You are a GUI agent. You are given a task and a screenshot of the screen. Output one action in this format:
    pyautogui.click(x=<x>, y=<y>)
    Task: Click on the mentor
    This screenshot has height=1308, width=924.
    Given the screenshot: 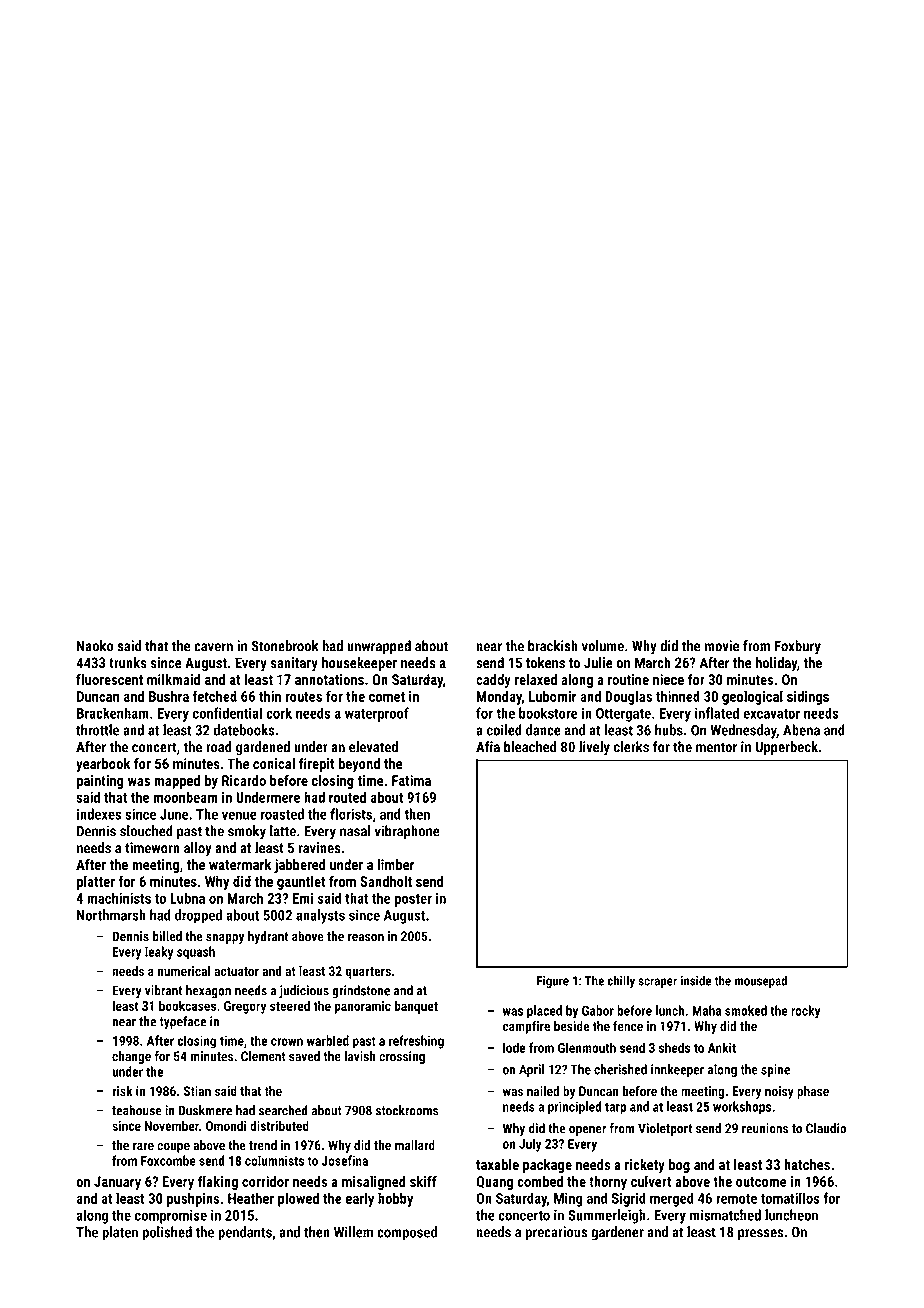 What is the action you would take?
    pyautogui.click(x=716, y=747)
